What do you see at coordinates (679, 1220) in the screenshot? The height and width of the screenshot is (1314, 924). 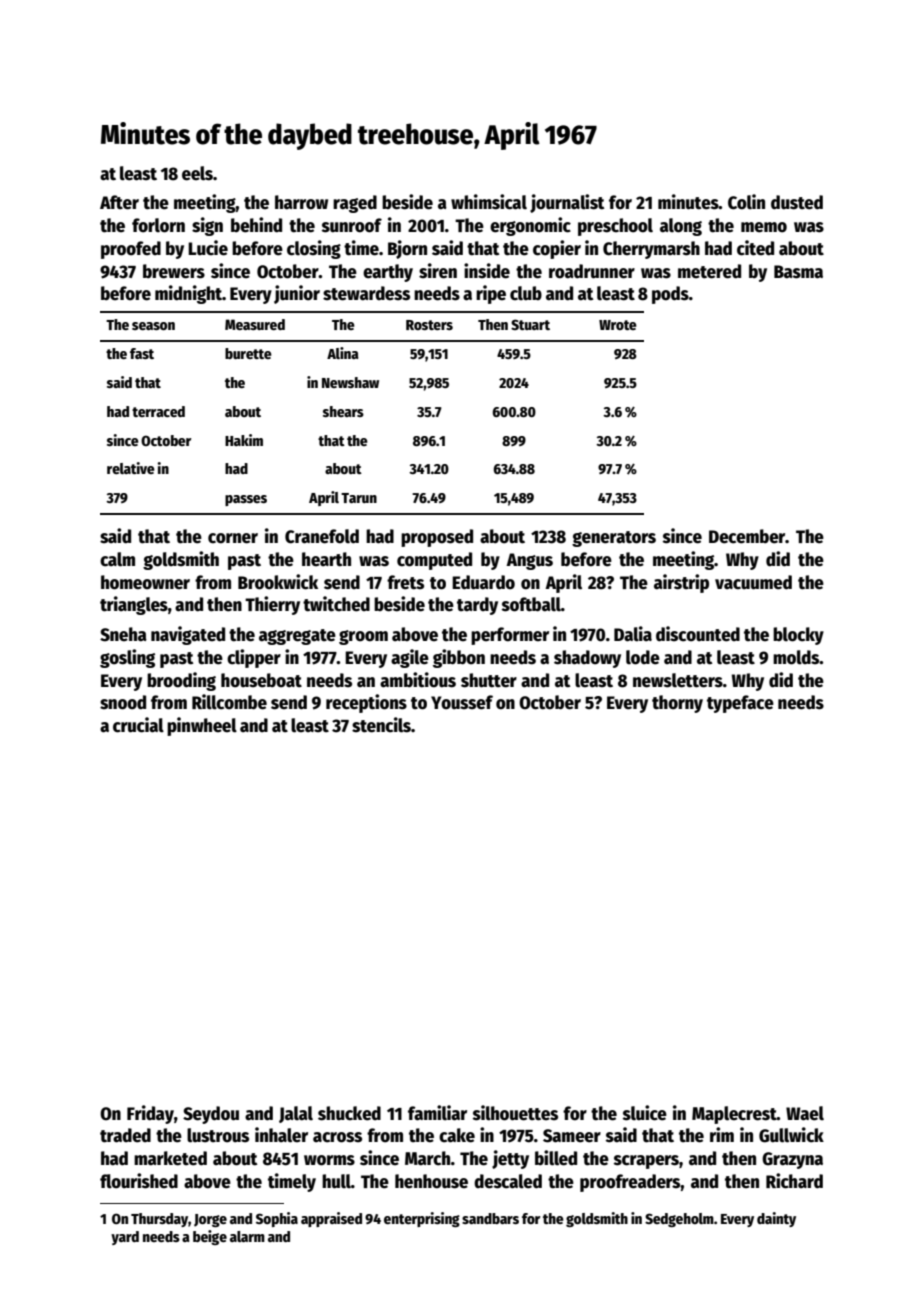 I see `Sedgeholm` at bounding box center [679, 1220].
